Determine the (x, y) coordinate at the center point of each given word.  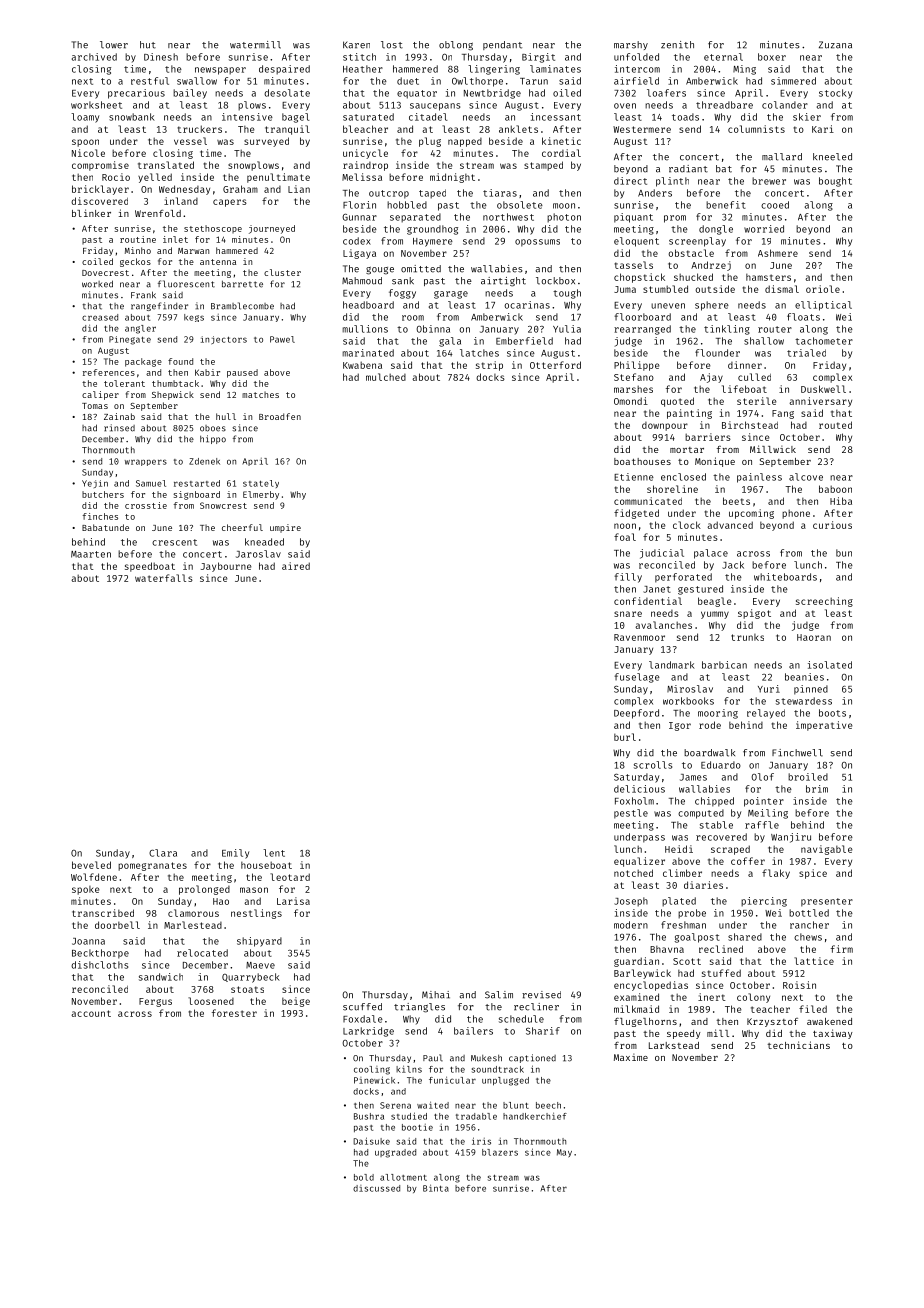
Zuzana (835, 45)
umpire (285, 528)
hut (148, 45)
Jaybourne (226, 567)
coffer (748, 861)
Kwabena (362, 365)
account (91, 1013)
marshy (631, 45)
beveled (91, 865)
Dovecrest (105, 273)
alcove (806, 477)
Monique (715, 462)
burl (625, 737)
